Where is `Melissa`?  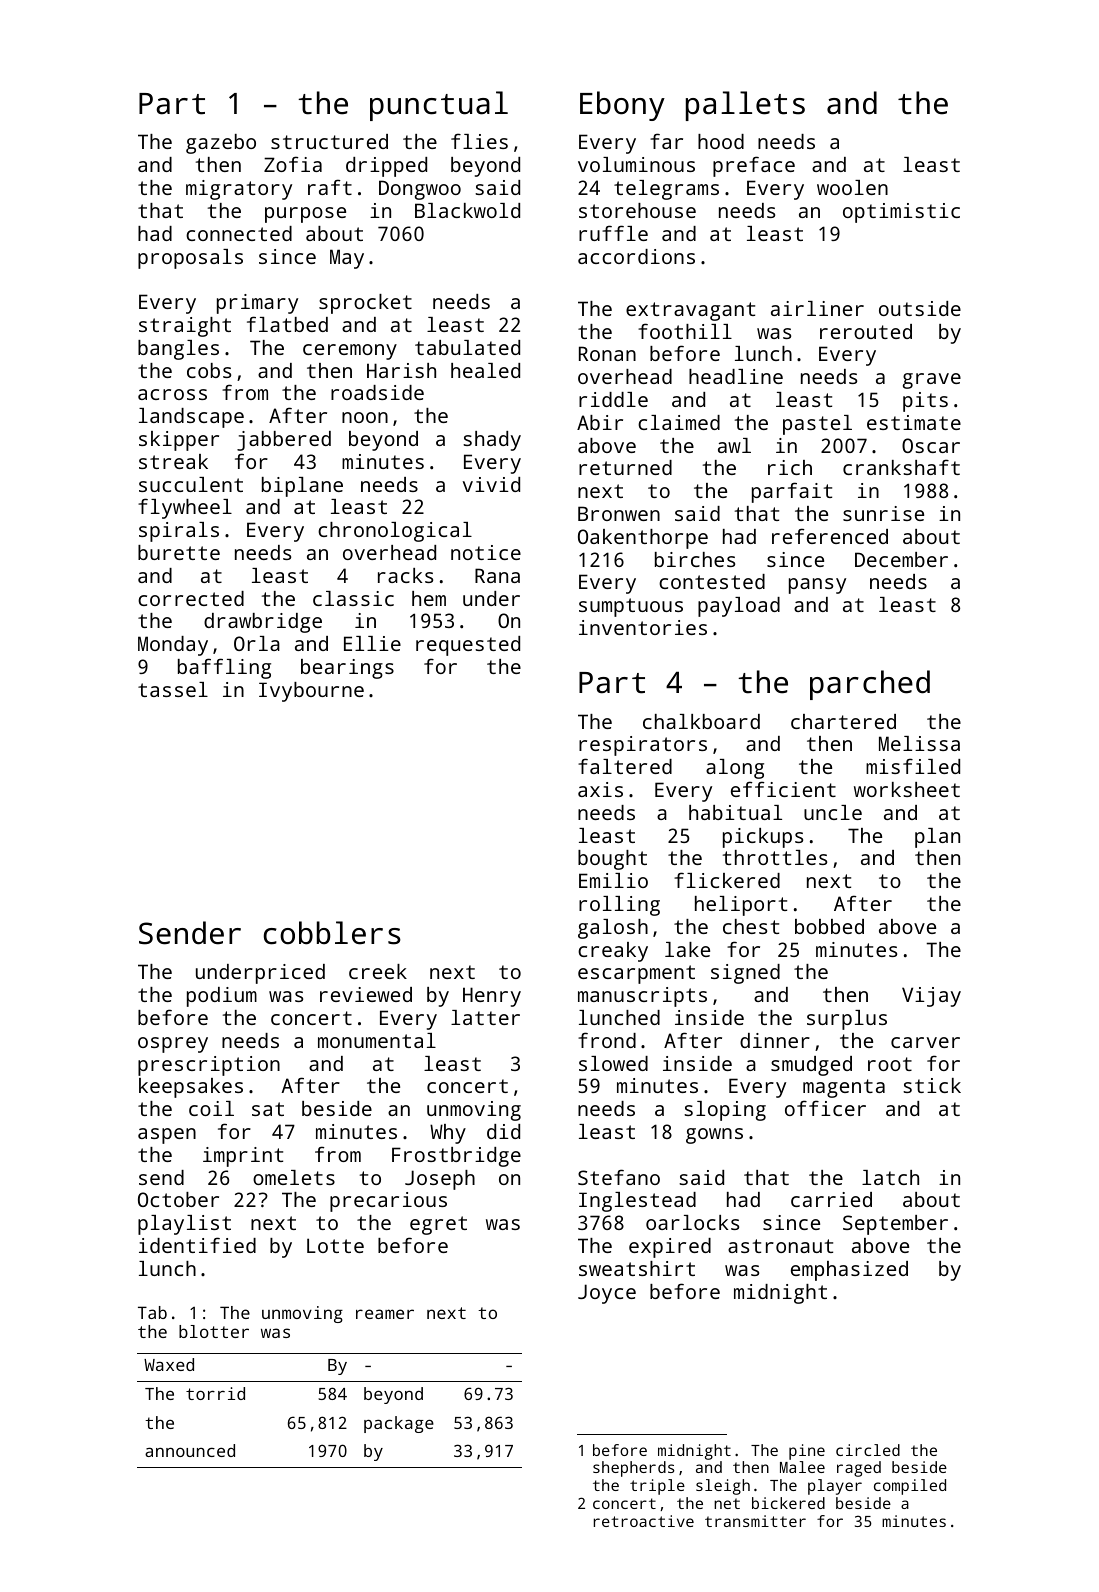
Melissa is located at coordinates (919, 743).
